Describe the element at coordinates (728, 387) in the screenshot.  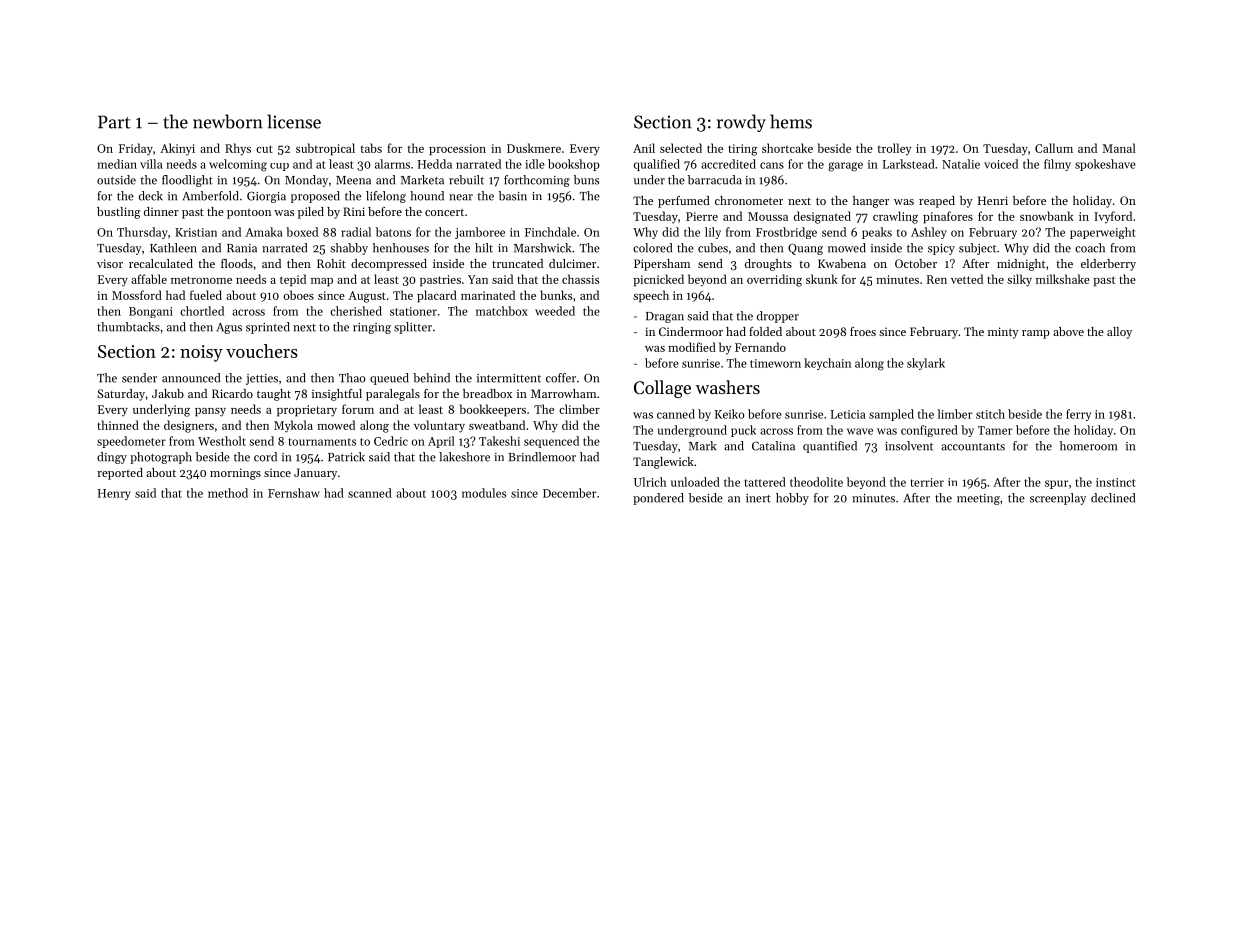
I see `washers` at that location.
